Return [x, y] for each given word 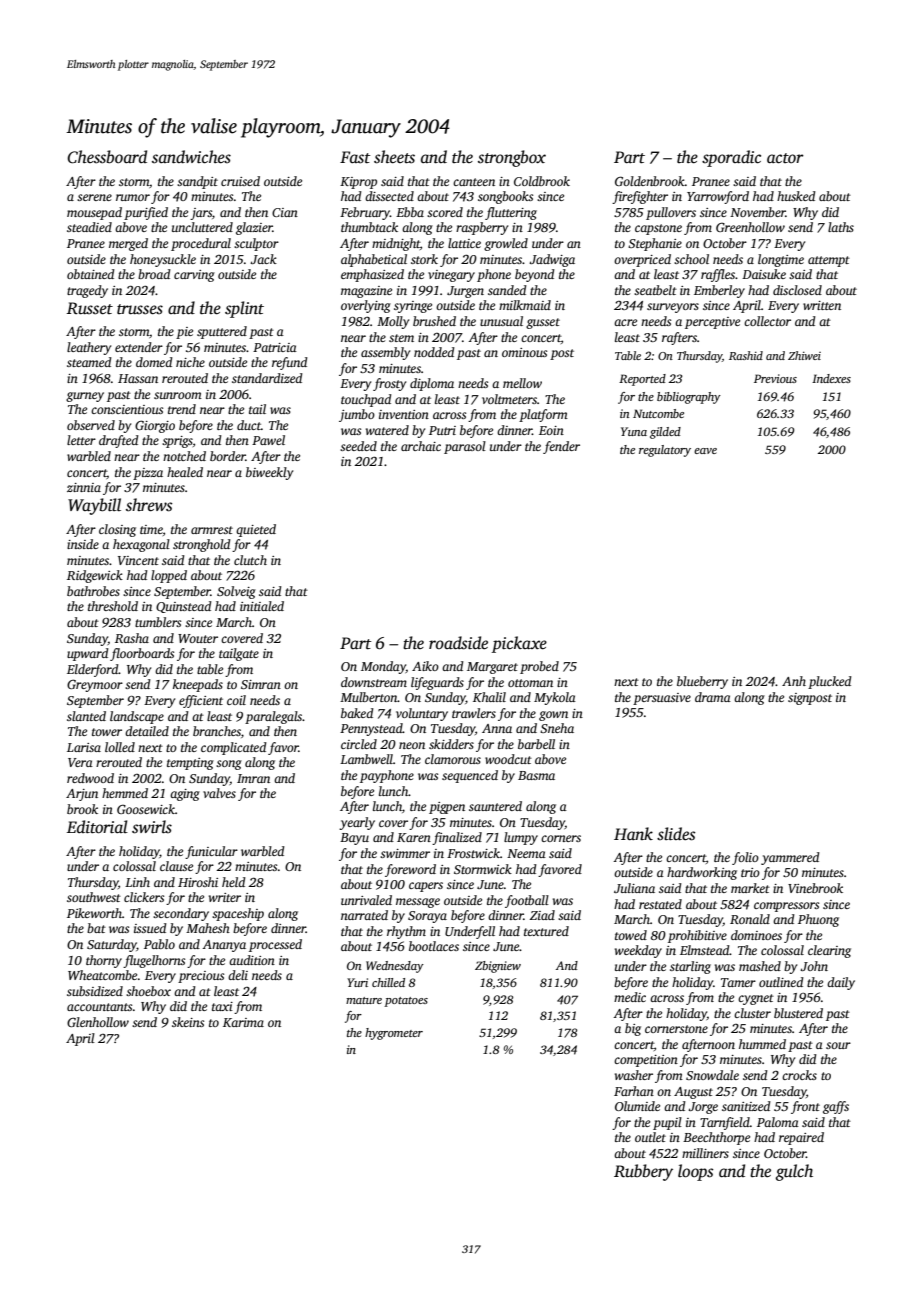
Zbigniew [498, 967]
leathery [89, 348]
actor [785, 158]
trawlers [474, 713]
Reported [642, 380]
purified [146, 213]
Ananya [224, 946]
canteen [474, 182]
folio [745, 858]
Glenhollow [98, 1022]
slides [676, 834]
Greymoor [95, 685]
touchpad [366, 400]
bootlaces [434, 946]
